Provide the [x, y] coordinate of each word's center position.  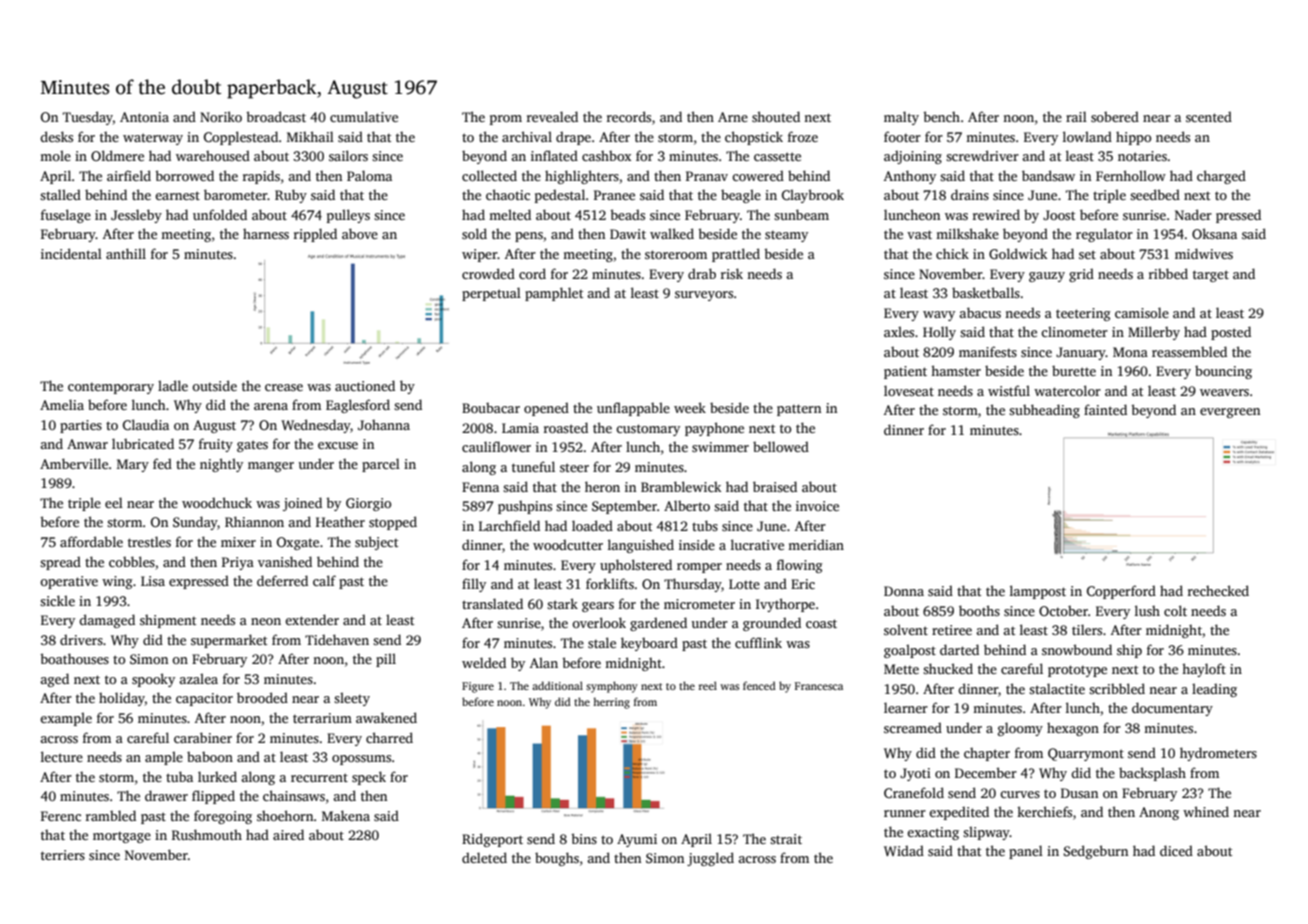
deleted [484, 857]
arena [271, 406]
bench [941, 116]
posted [1231, 333]
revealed [552, 116]
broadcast [276, 116]
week [690, 407]
